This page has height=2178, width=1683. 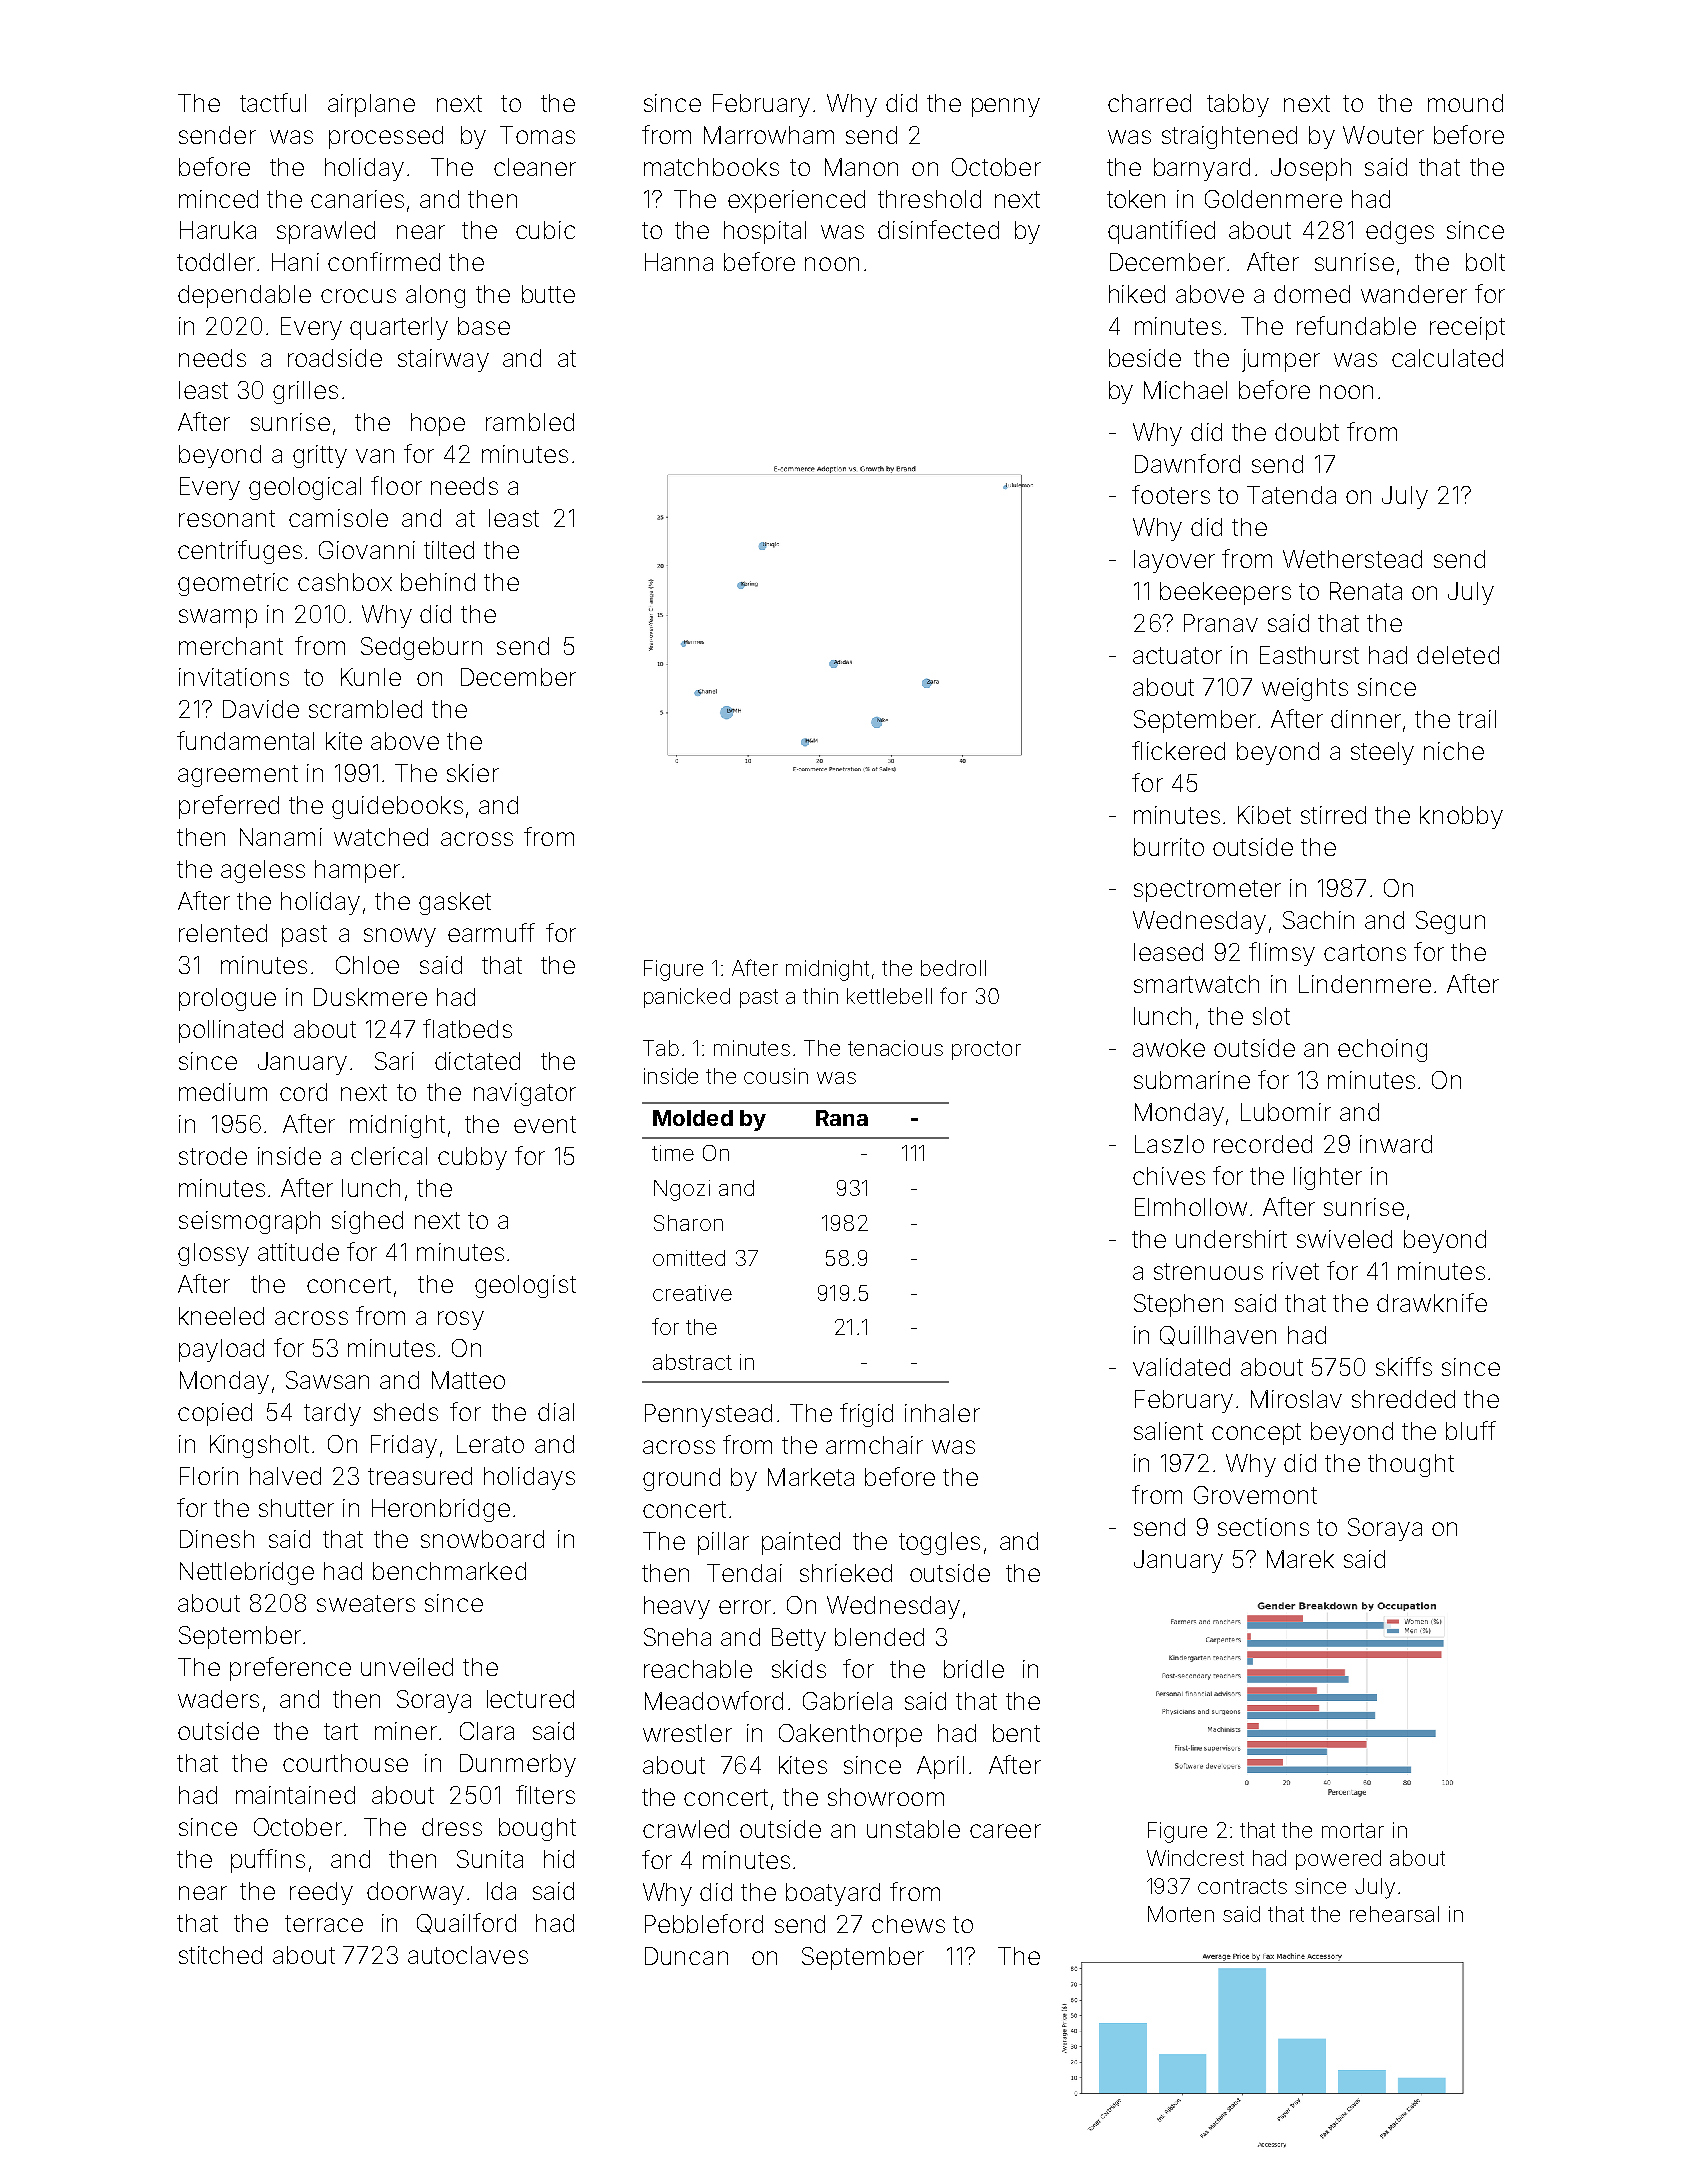 I want to click on mound, so click(x=1465, y=103).
